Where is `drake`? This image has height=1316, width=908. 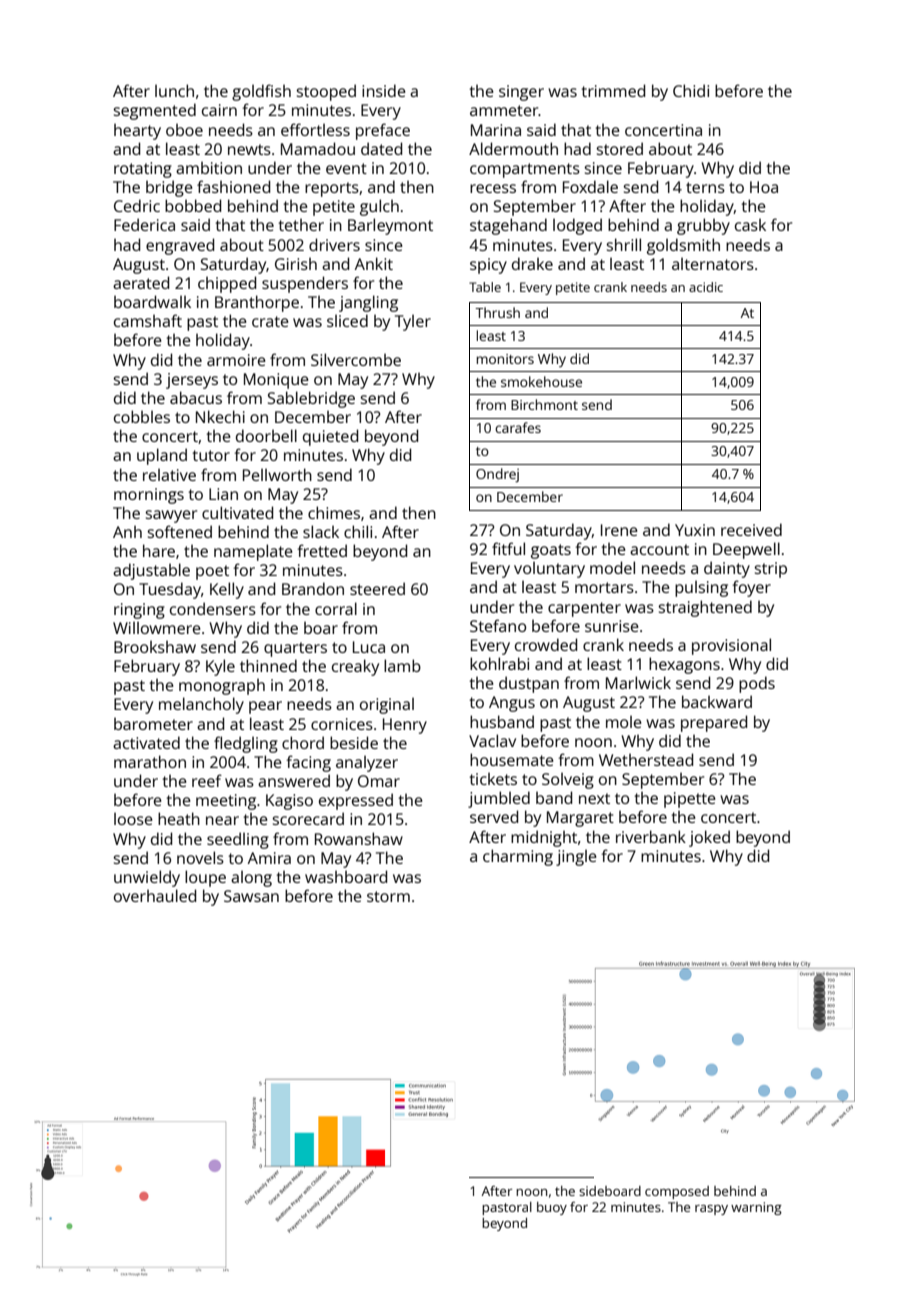 drake is located at coordinates (532, 263).
